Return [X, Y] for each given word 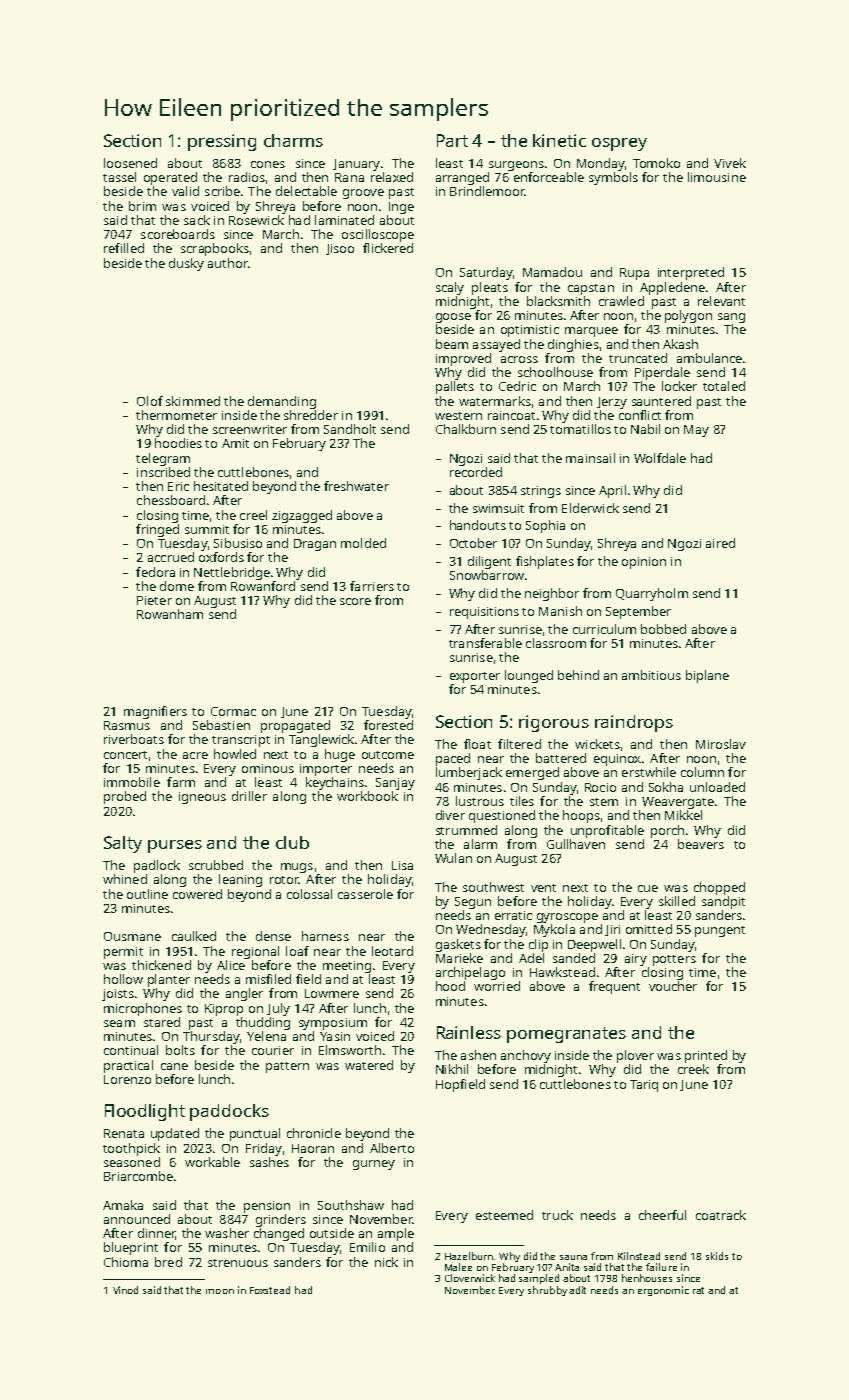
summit [207, 529]
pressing [222, 142]
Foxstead [270, 1290]
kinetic [559, 140]
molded [363, 543]
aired [720, 543]
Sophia [545, 526]
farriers [372, 586]
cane [174, 1066]
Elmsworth [350, 1050]
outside [332, 1233]
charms [293, 140]
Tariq [644, 1086]
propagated [295, 726]
